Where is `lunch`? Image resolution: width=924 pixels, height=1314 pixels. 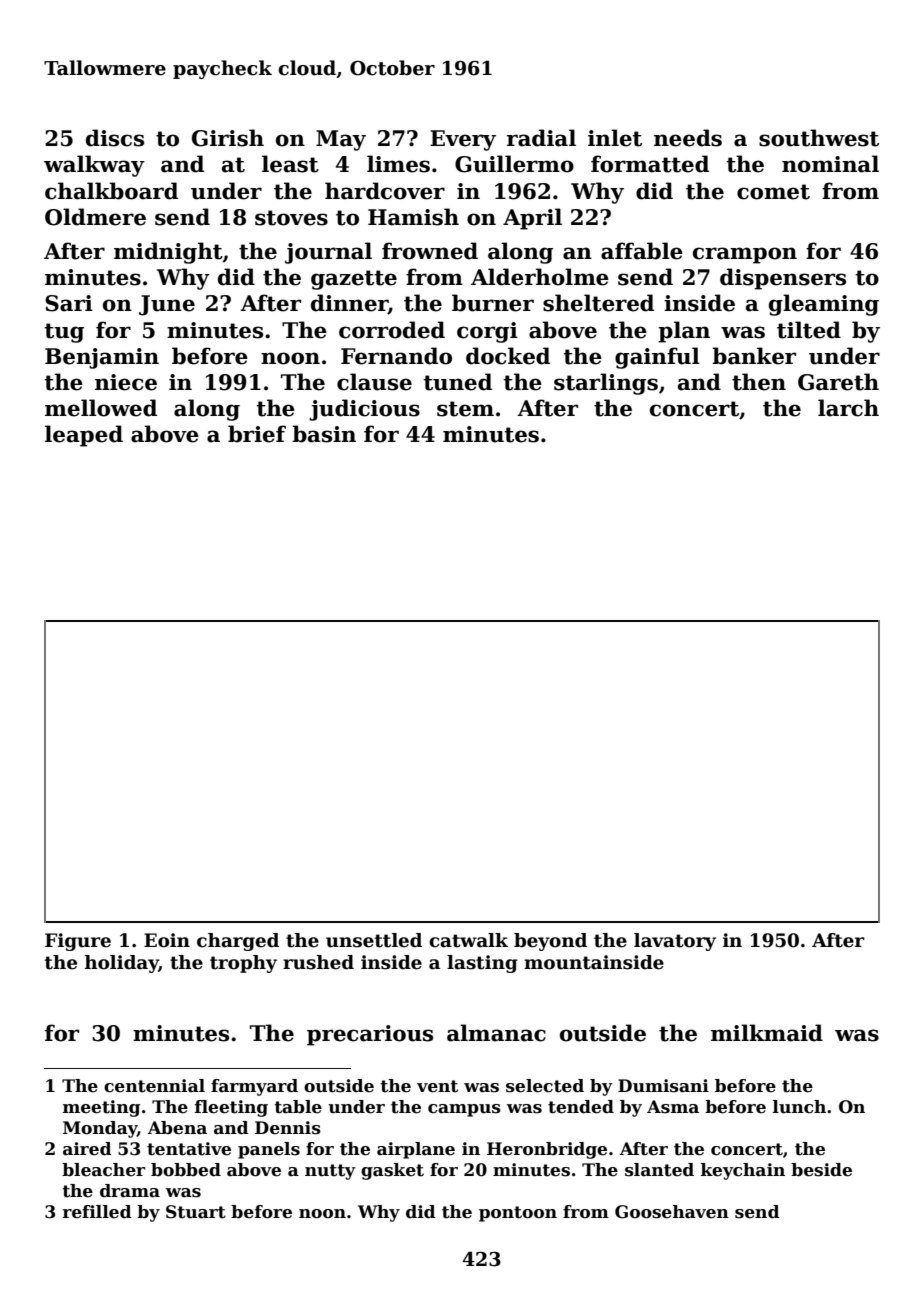 lunch is located at coordinates (799, 1107).
